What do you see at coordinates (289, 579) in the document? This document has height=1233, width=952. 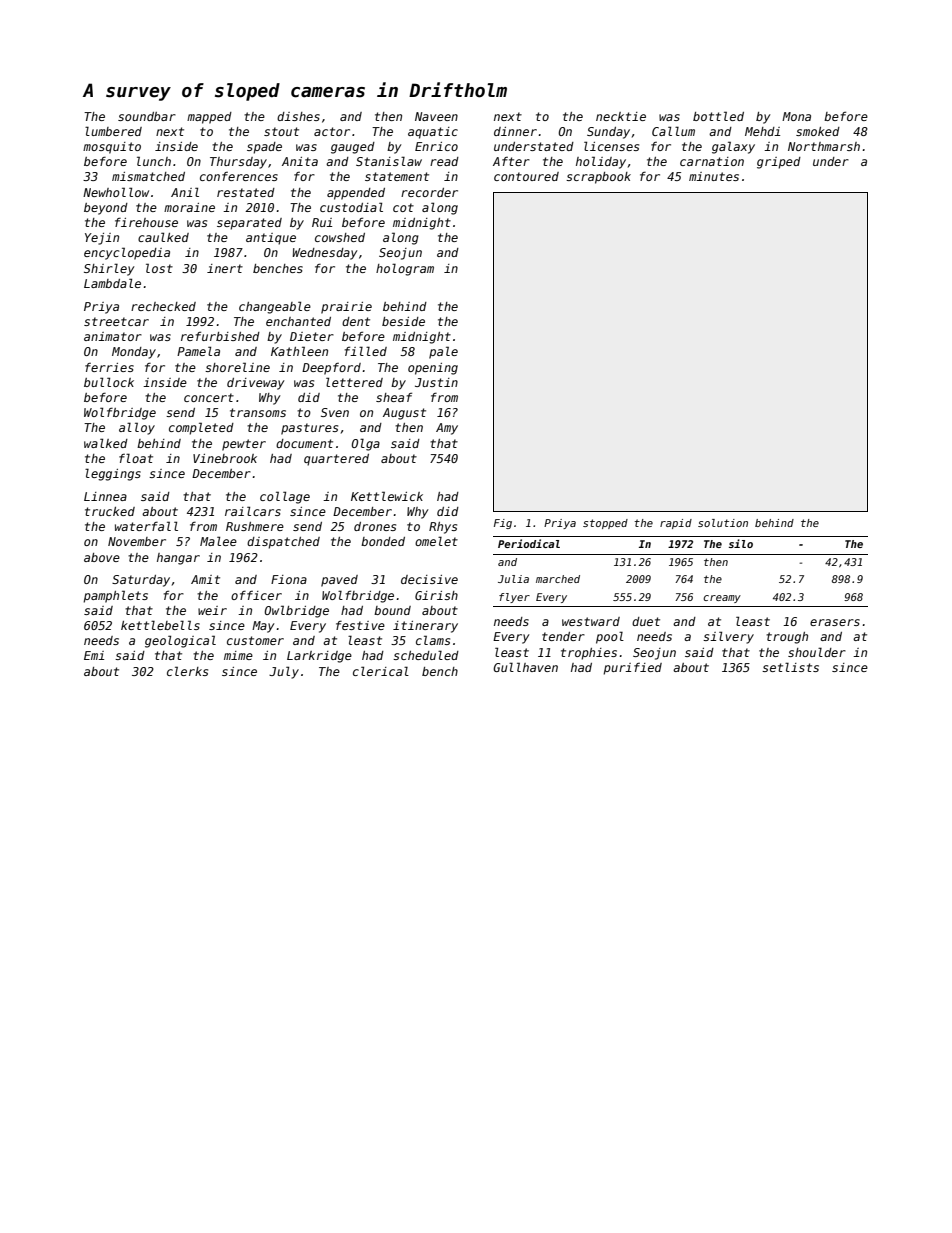 I see `Fiona` at bounding box center [289, 579].
